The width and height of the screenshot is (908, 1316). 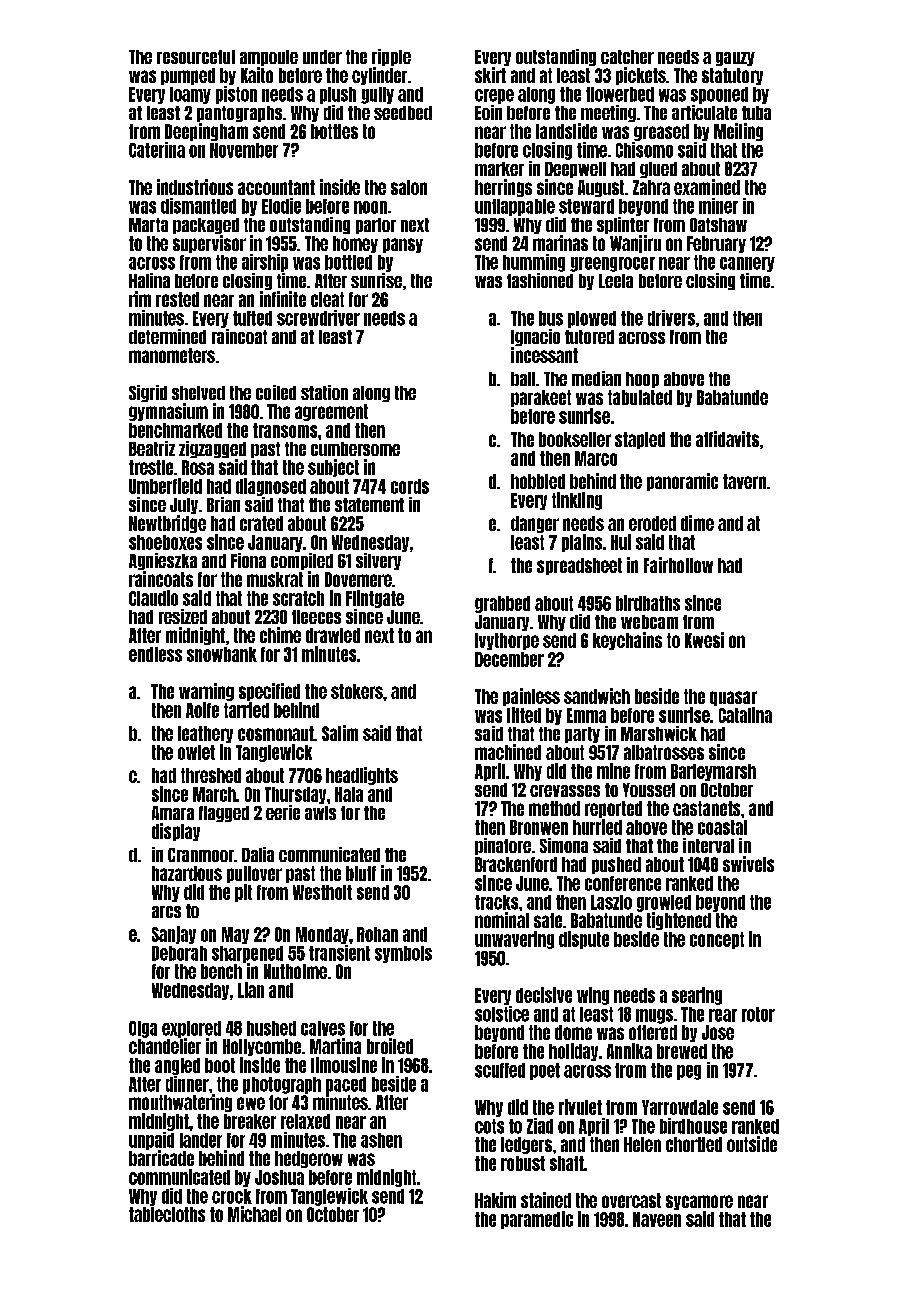 What do you see at coordinates (699, 1202) in the screenshot?
I see `sycamore` at bounding box center [699, 1202].
